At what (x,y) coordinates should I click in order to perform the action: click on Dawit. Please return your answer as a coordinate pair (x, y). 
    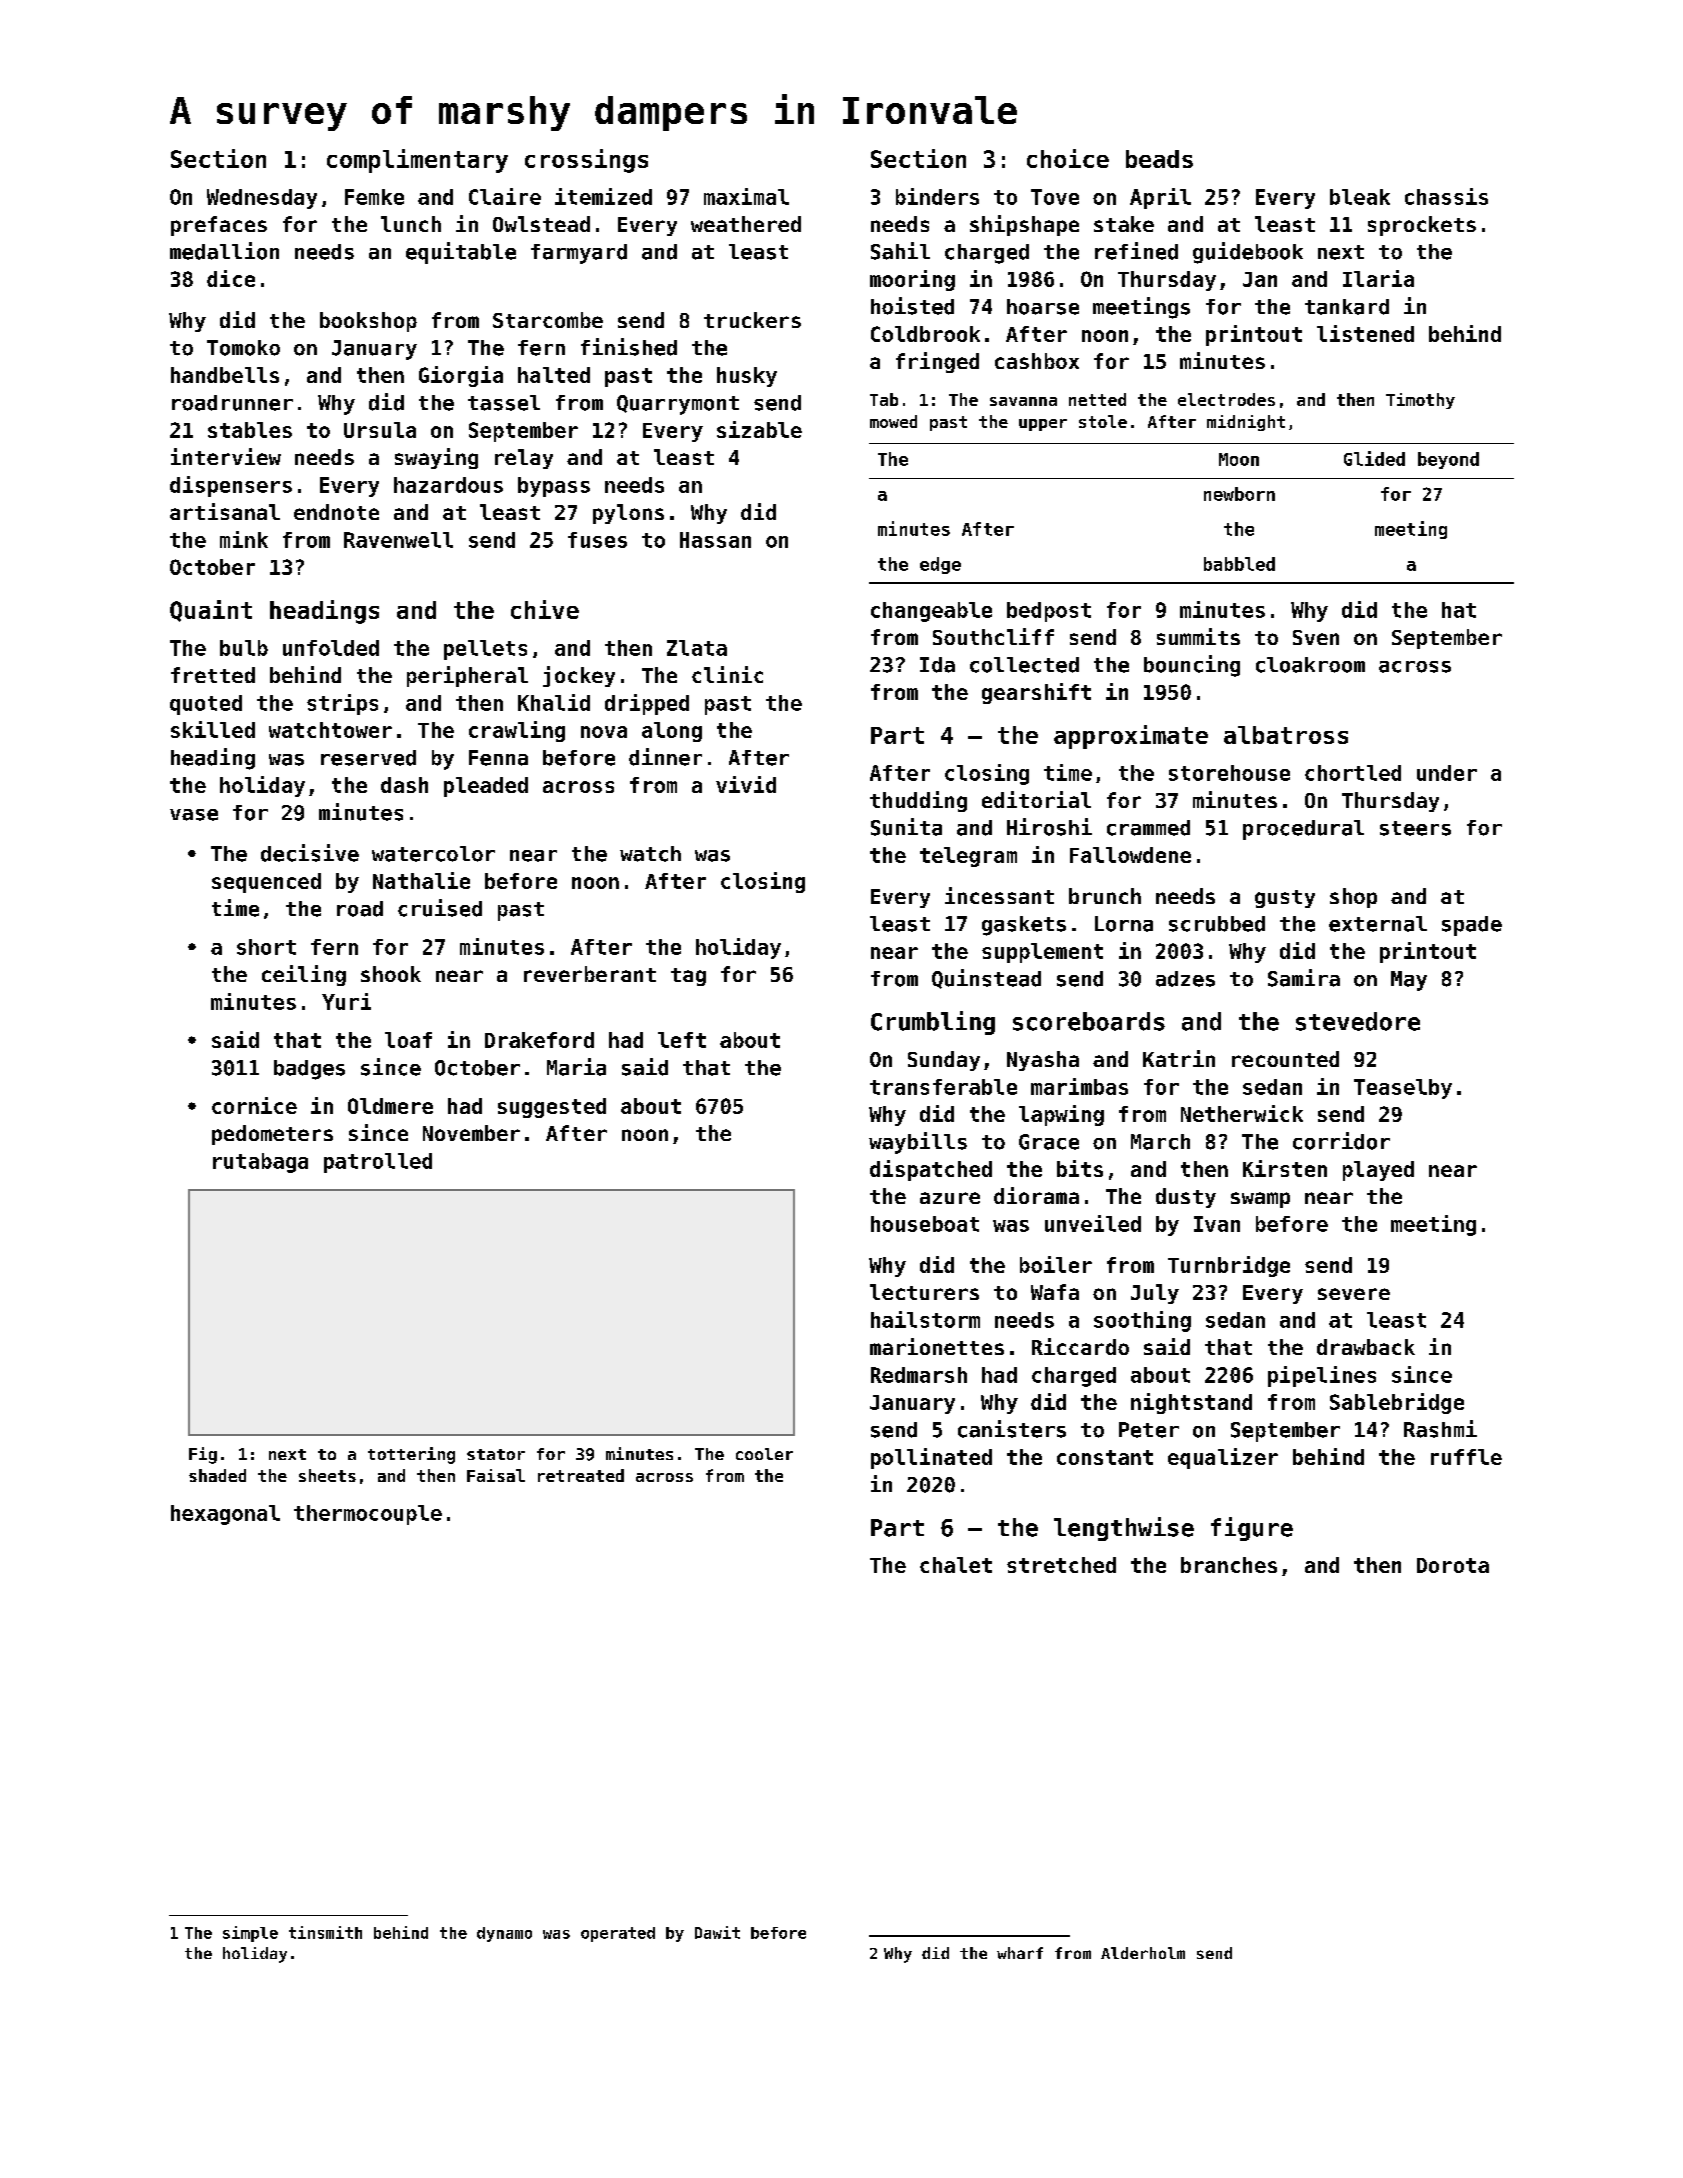
    Looking at the image, I should click on (717, 1932).
